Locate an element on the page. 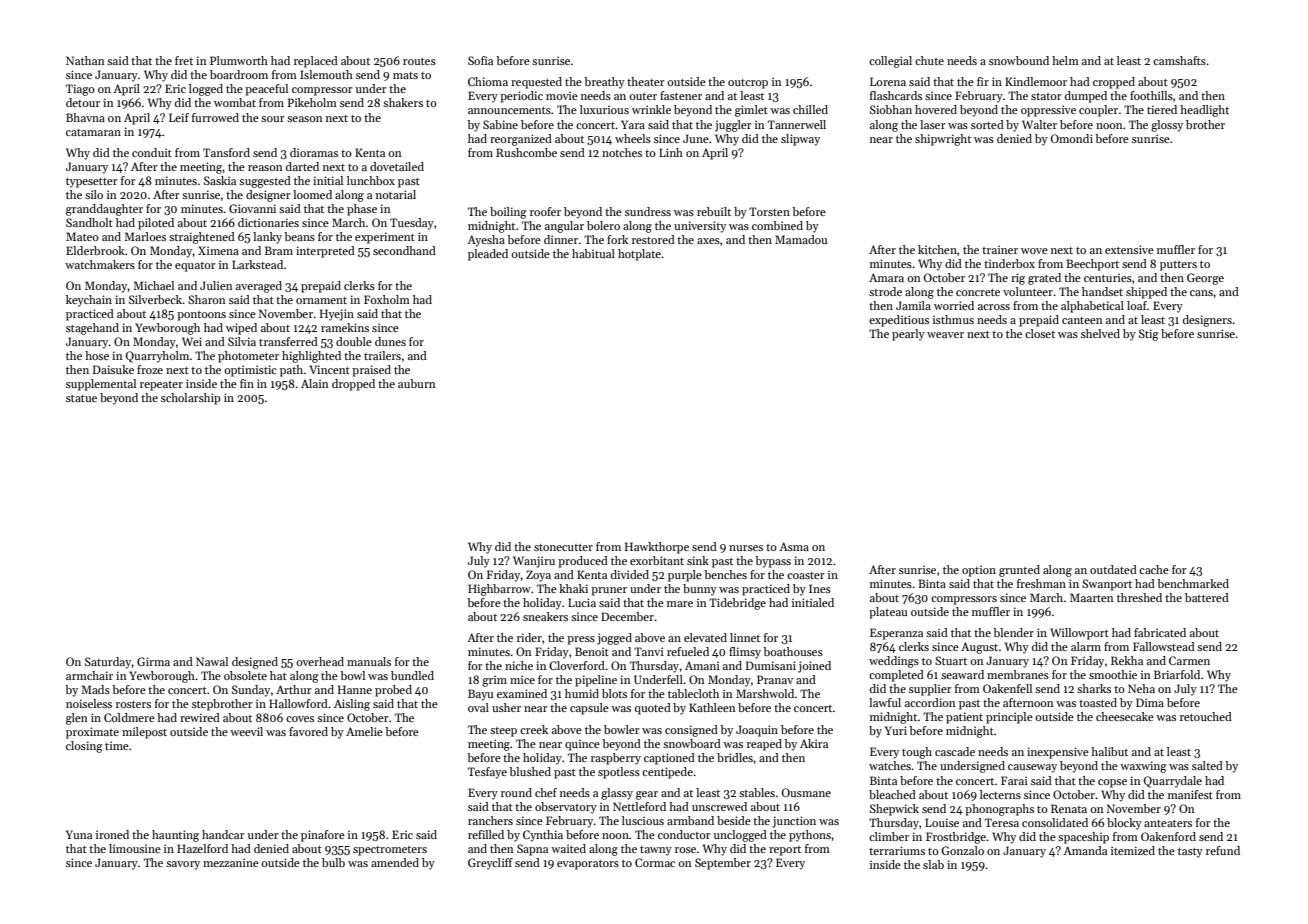  pinafore is located at coordinates (323, 836).
